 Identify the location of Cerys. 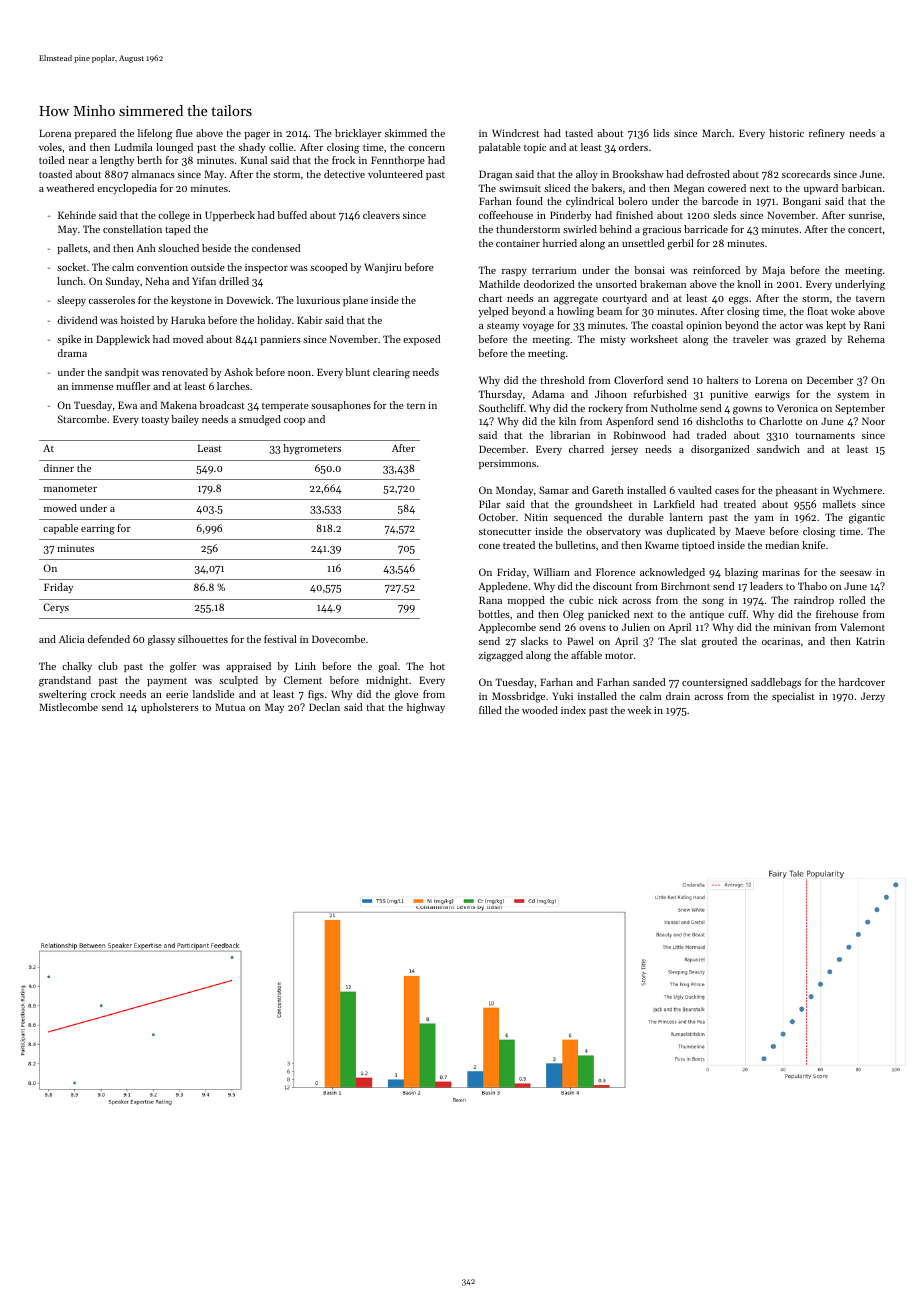
(56, 608).
